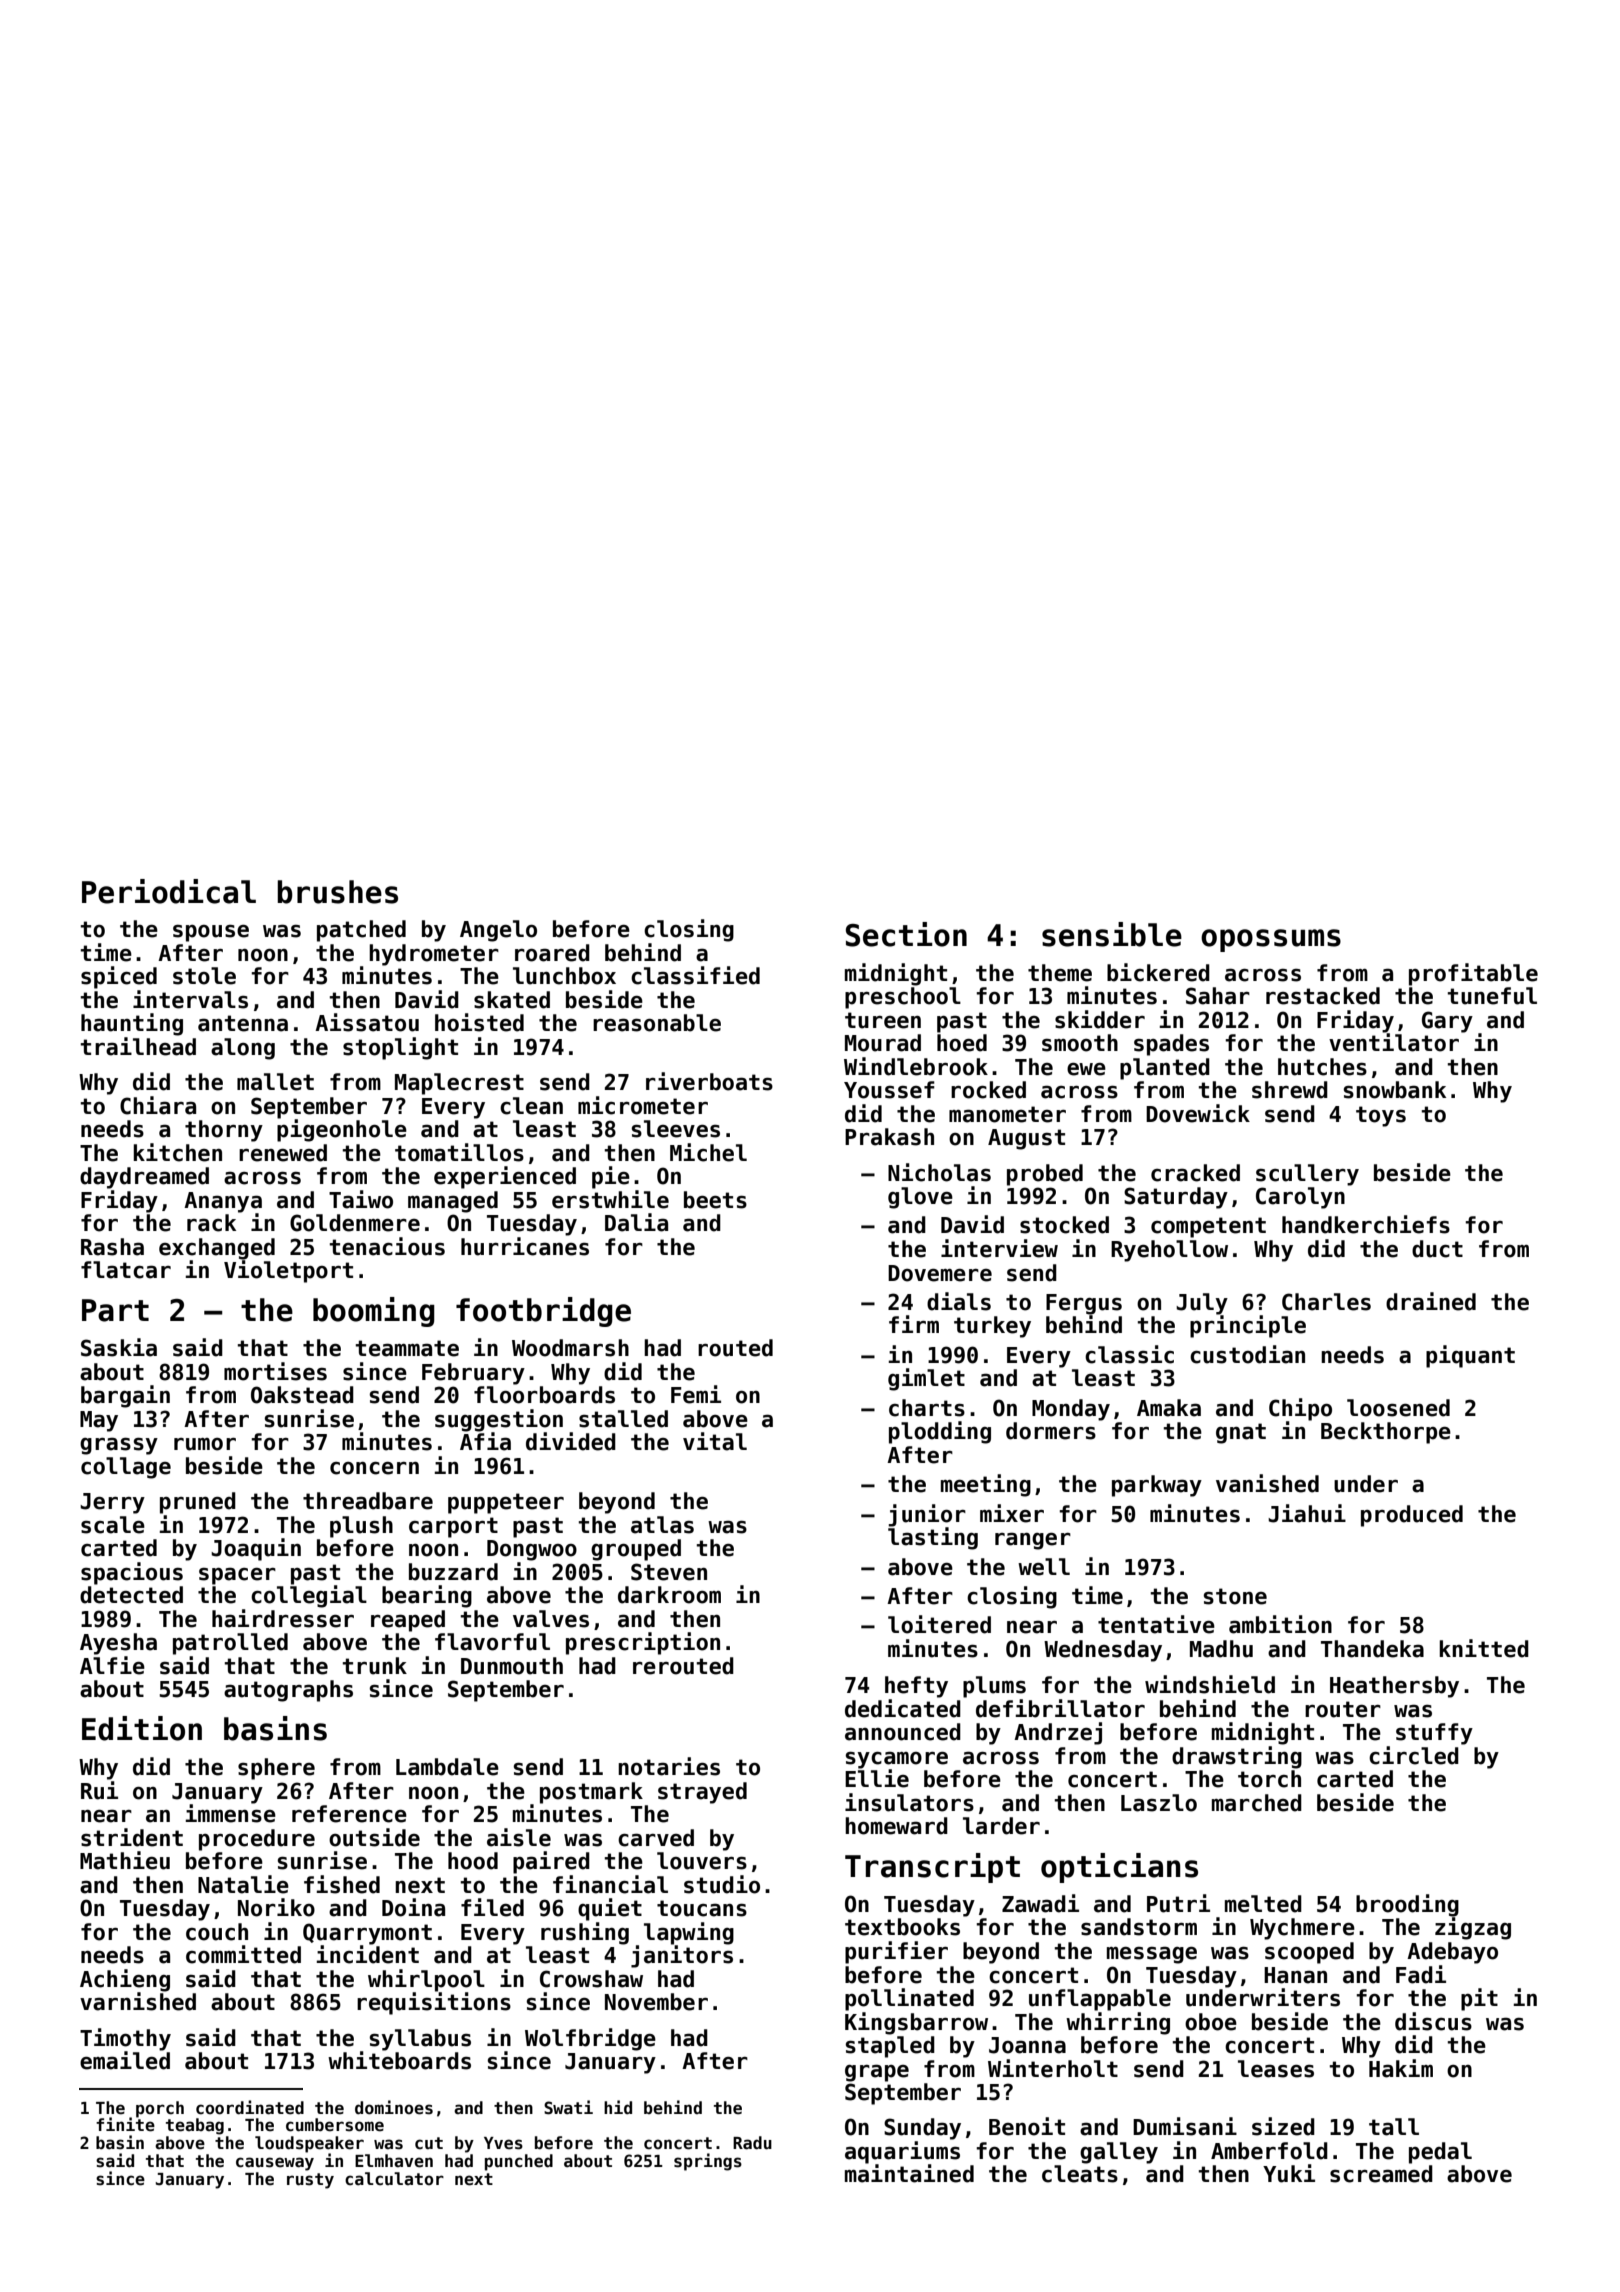 The width and height of the screenshot is (1620, 2292). Describe the element at coordinates (643, 1643) in the screenshot. I see `prescription` at that location.
